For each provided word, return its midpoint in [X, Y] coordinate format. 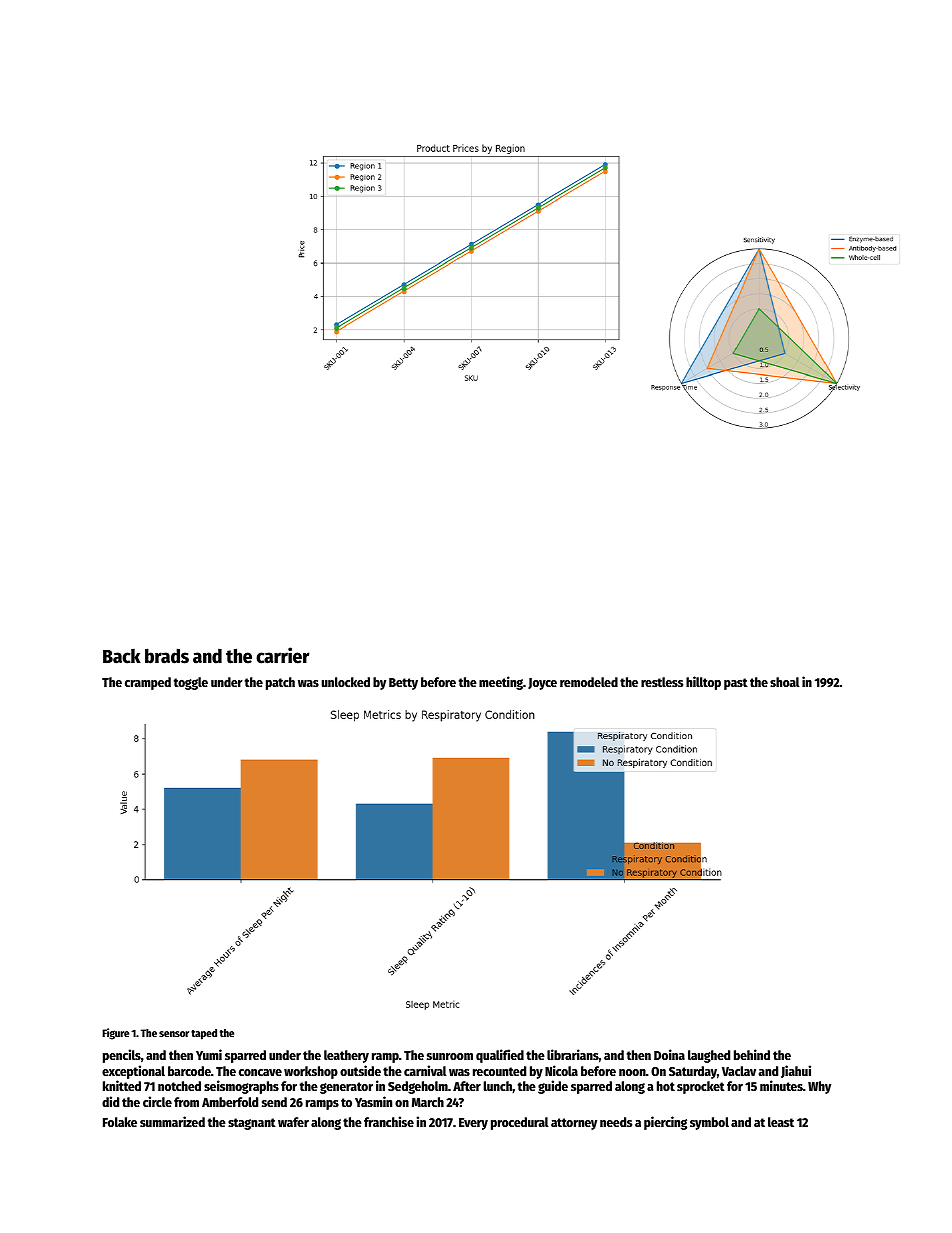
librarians [573, 1054]
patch [280, 683]
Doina [669, 1054]
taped [204, 1034]
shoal [785, 682]
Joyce [542, 684]
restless [662, 682]
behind [752, 1054]
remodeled [589, 682]
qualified [500, 1056]
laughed [709, 1056]
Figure [115, 1034]
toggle [191, 683]
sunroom [450, 1056]
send [274, 1102]
